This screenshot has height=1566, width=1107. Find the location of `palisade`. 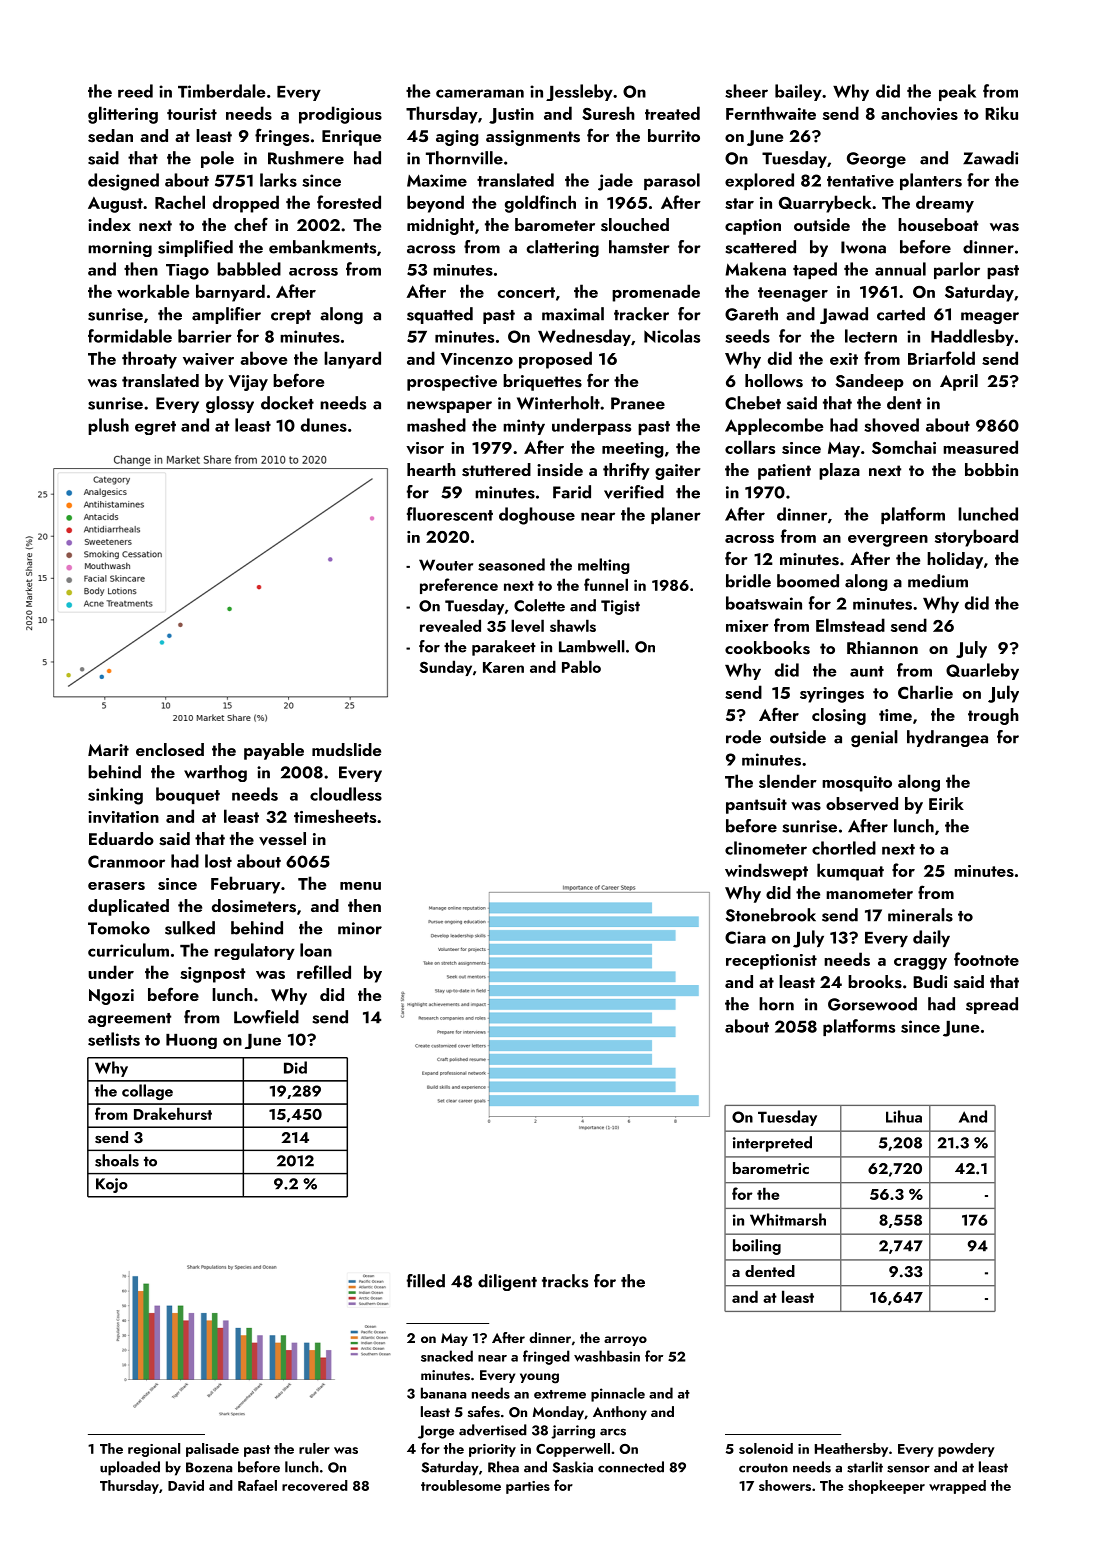

palisade is located at coordinates (212, 1450).
